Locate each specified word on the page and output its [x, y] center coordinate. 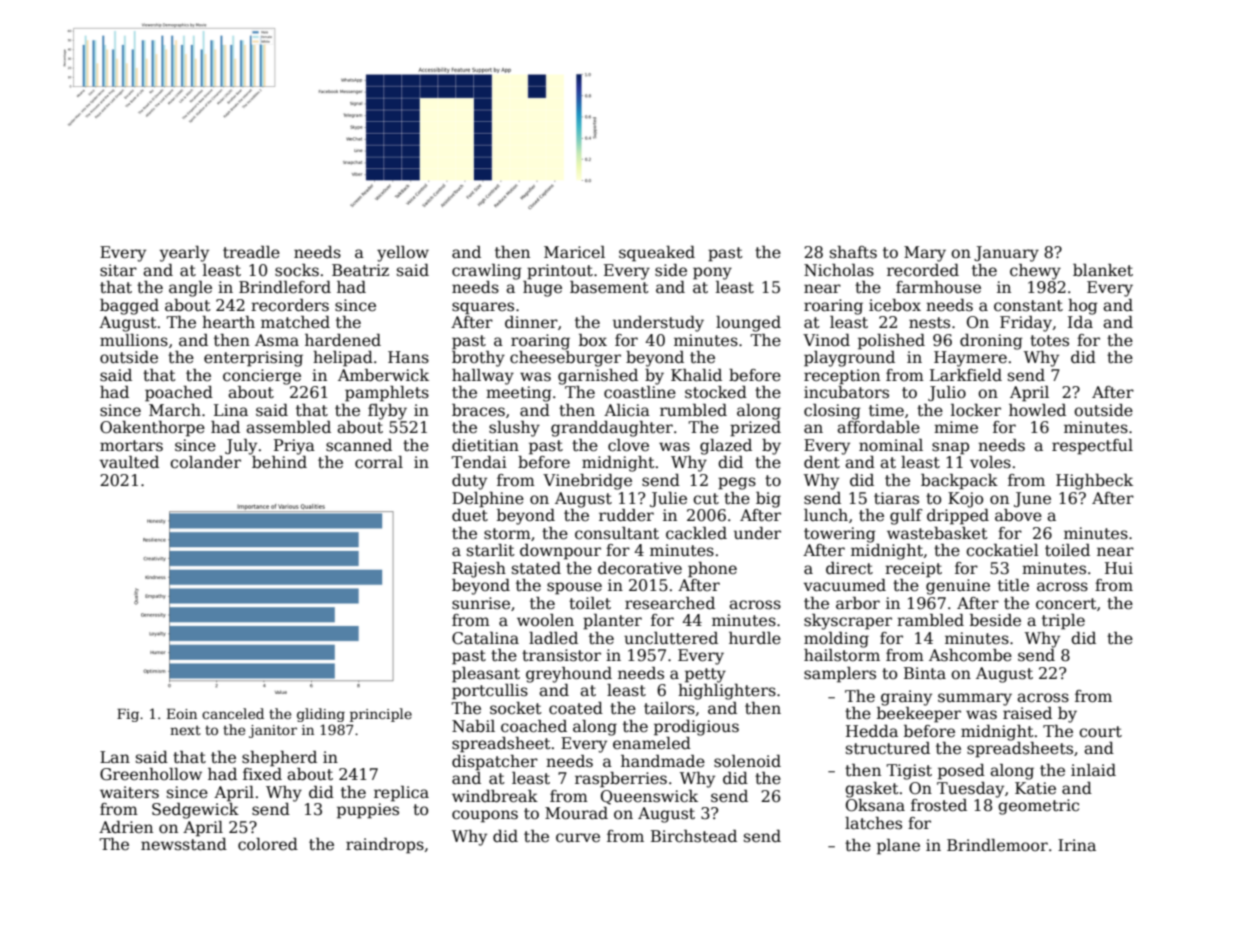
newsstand [184, 844]
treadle [251, 252]
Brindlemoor [997, 845]
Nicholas [839, 270]
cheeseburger [565, 359]
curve [578, 837]
